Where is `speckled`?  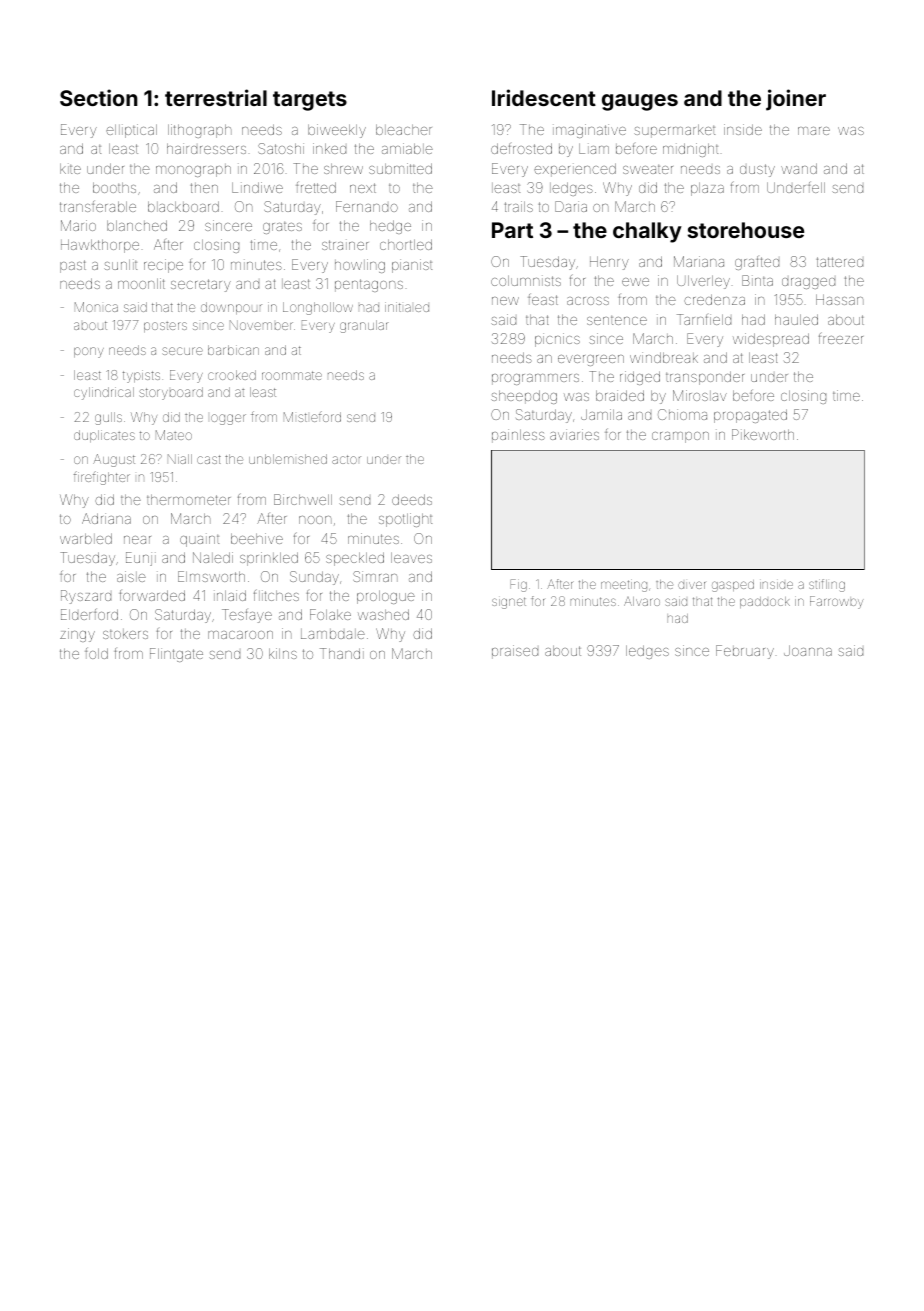 speckled is located at coordinates (355, 559).
